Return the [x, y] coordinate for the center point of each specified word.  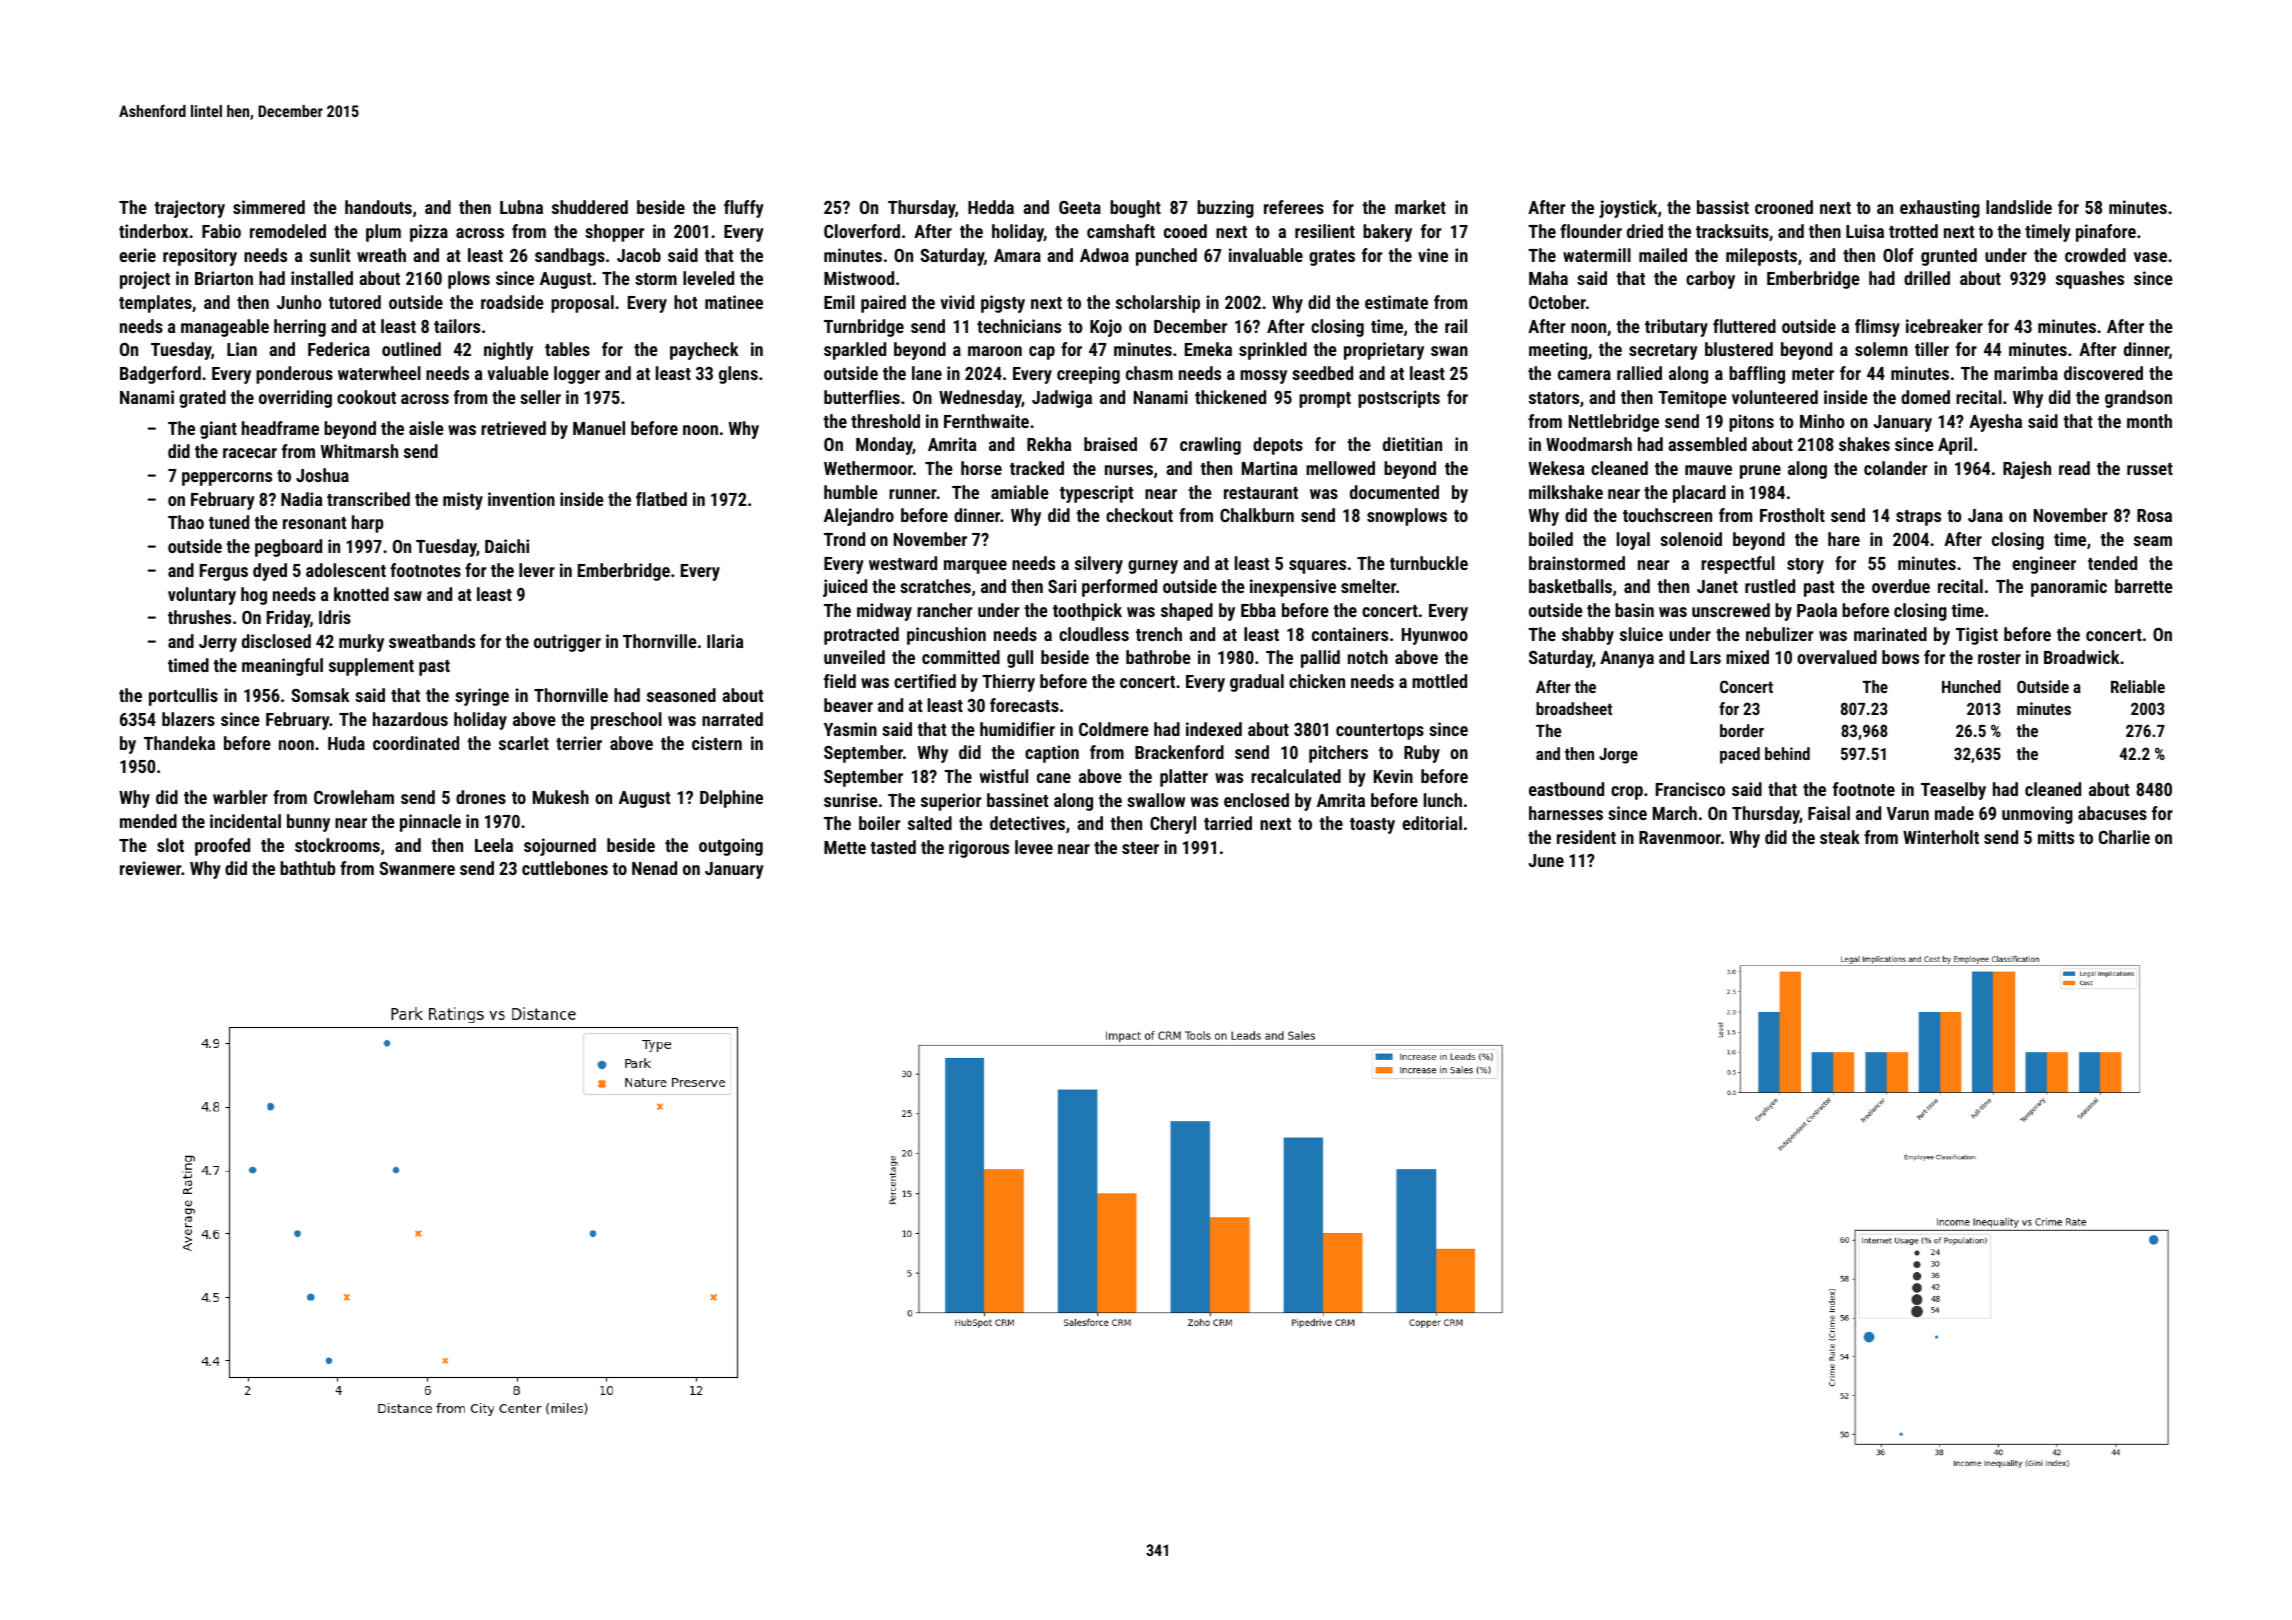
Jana [1985, 515]
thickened [1230, 397]
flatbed [661, 499]
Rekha [1049, 444]
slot [170, 845]
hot [685, 302]
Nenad [654, 868]
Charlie [2124, 837]
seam [2153, 541]
